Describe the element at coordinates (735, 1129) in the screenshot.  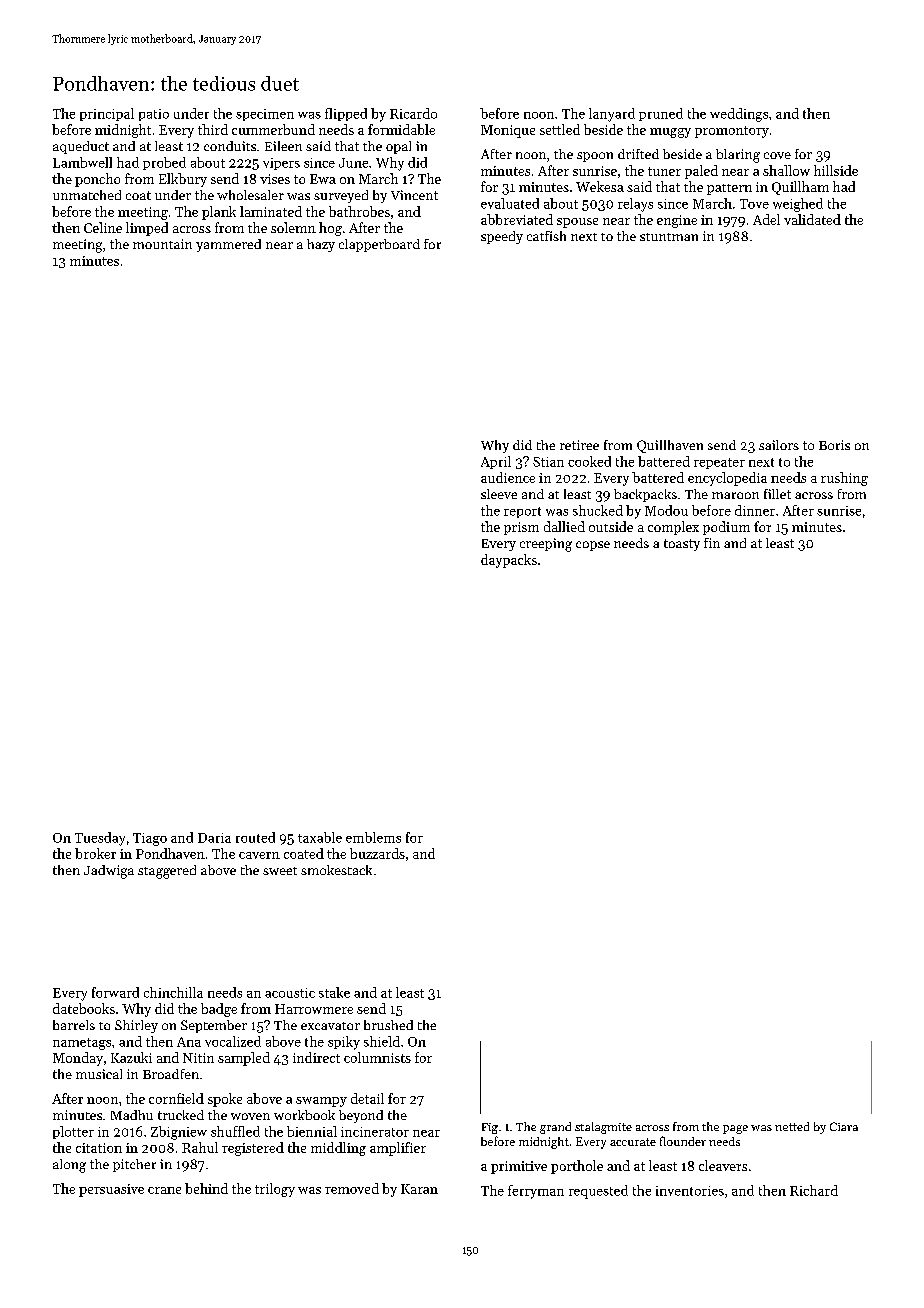
I see `page` at that location.
